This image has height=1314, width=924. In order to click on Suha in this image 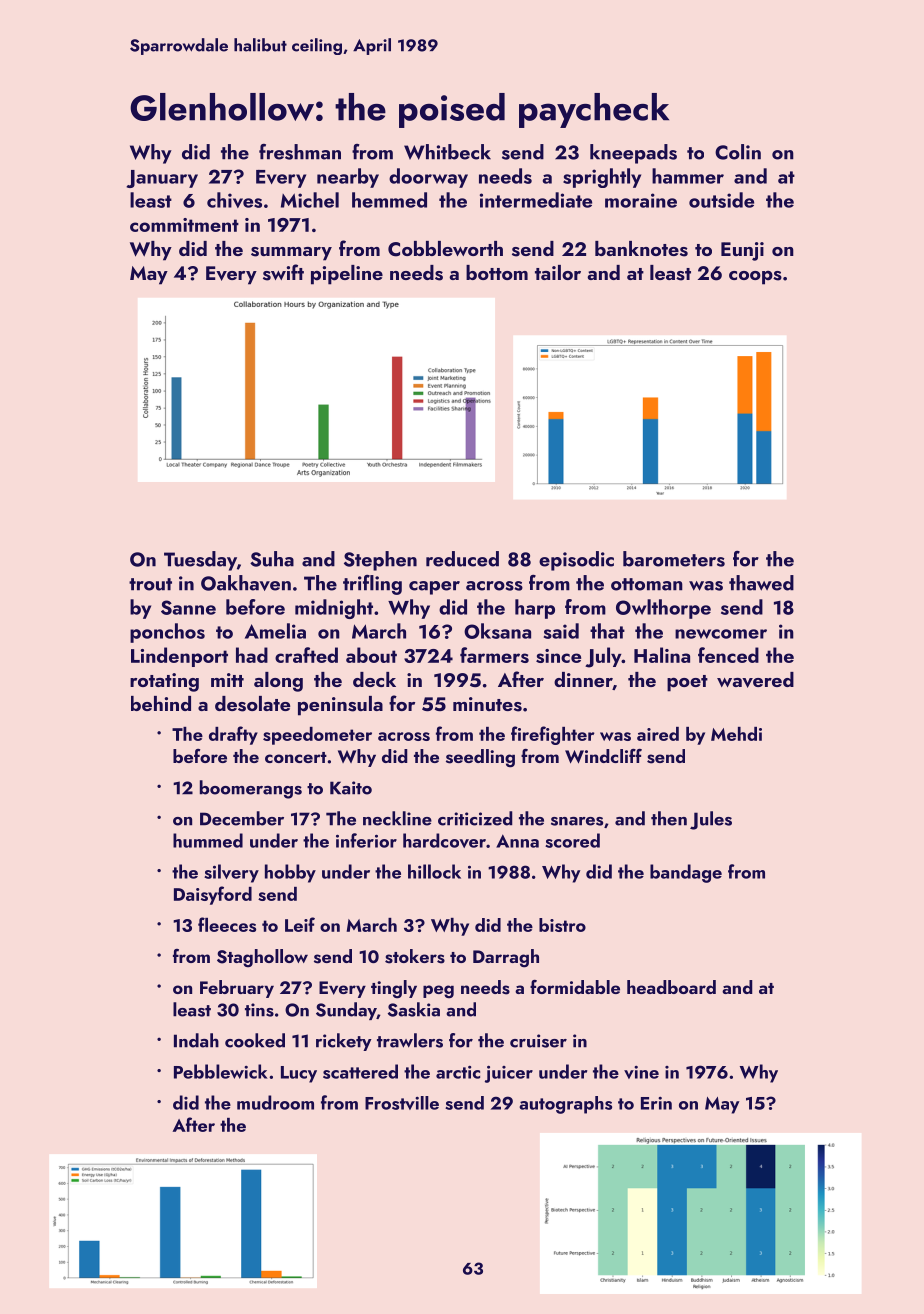, I will do `click(272, 559)`.
